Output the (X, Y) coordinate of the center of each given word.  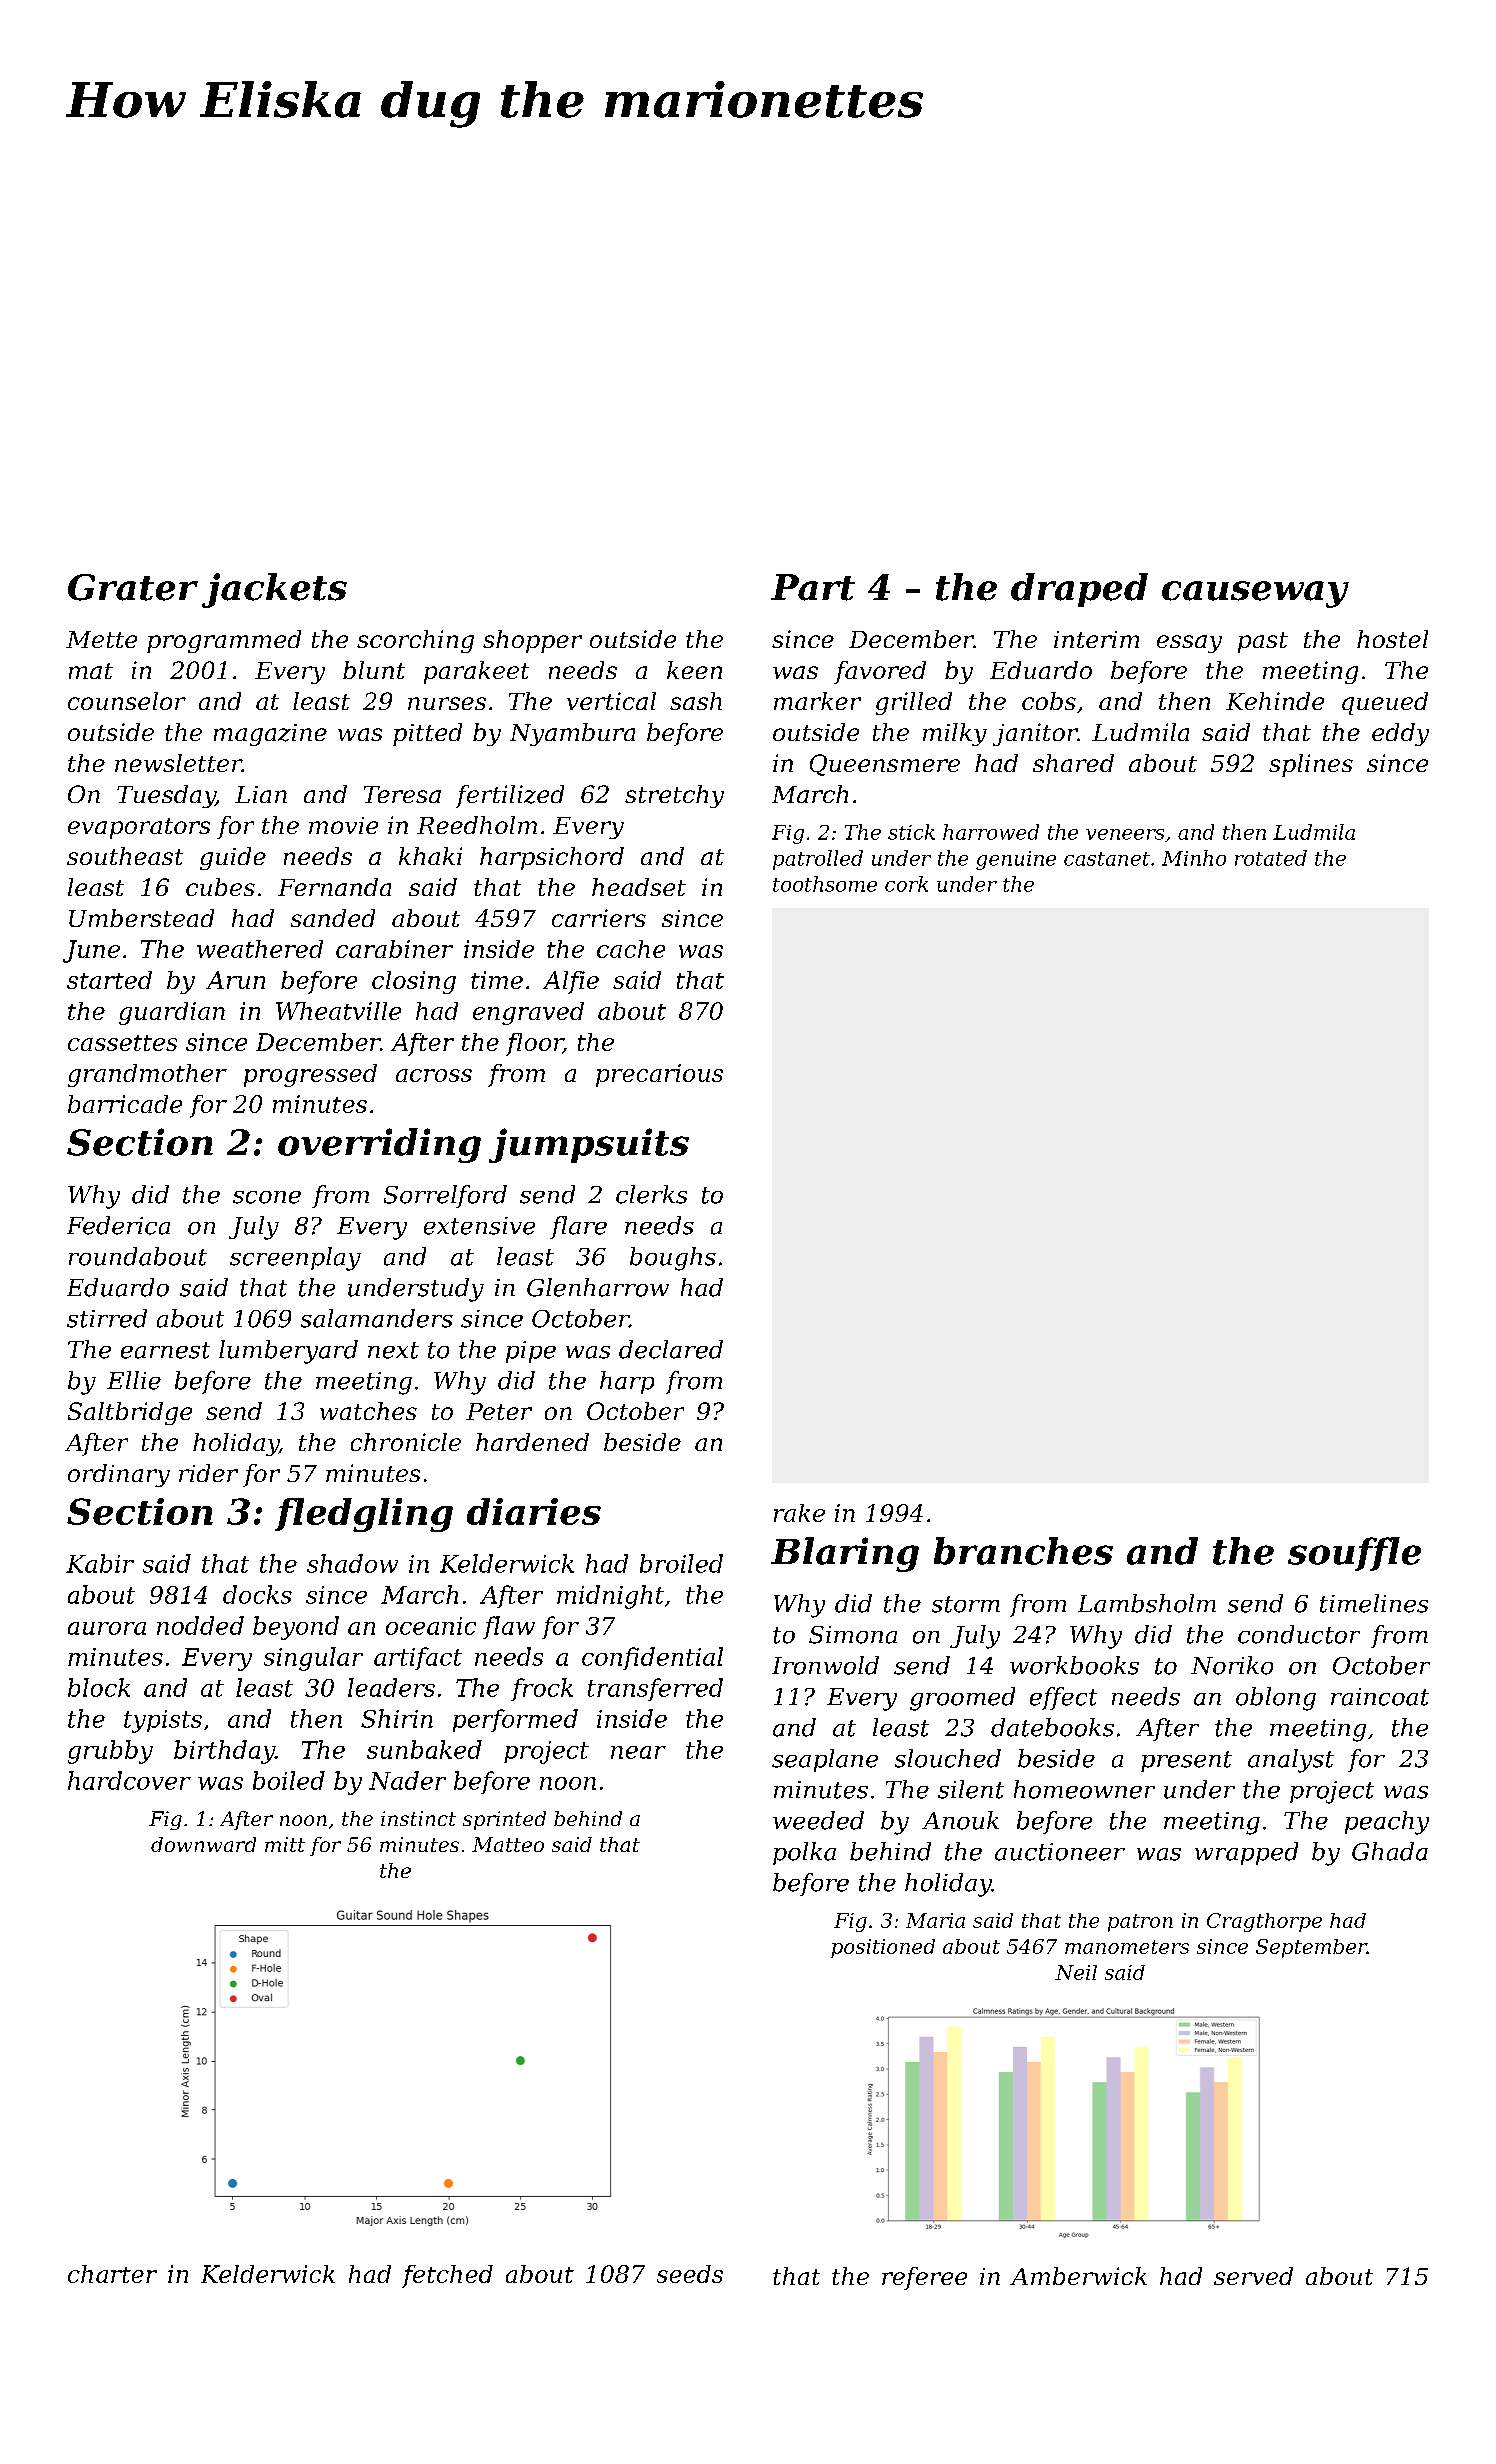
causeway (1255, 594)
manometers (1127, 1947)
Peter (499, 1411)
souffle (1354, 1554)
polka (804, 1853)
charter (112, 2274)
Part (813, 587)
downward (203, 1844)
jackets (274, 590)
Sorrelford (445, 1196)
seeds (690, 2274)
